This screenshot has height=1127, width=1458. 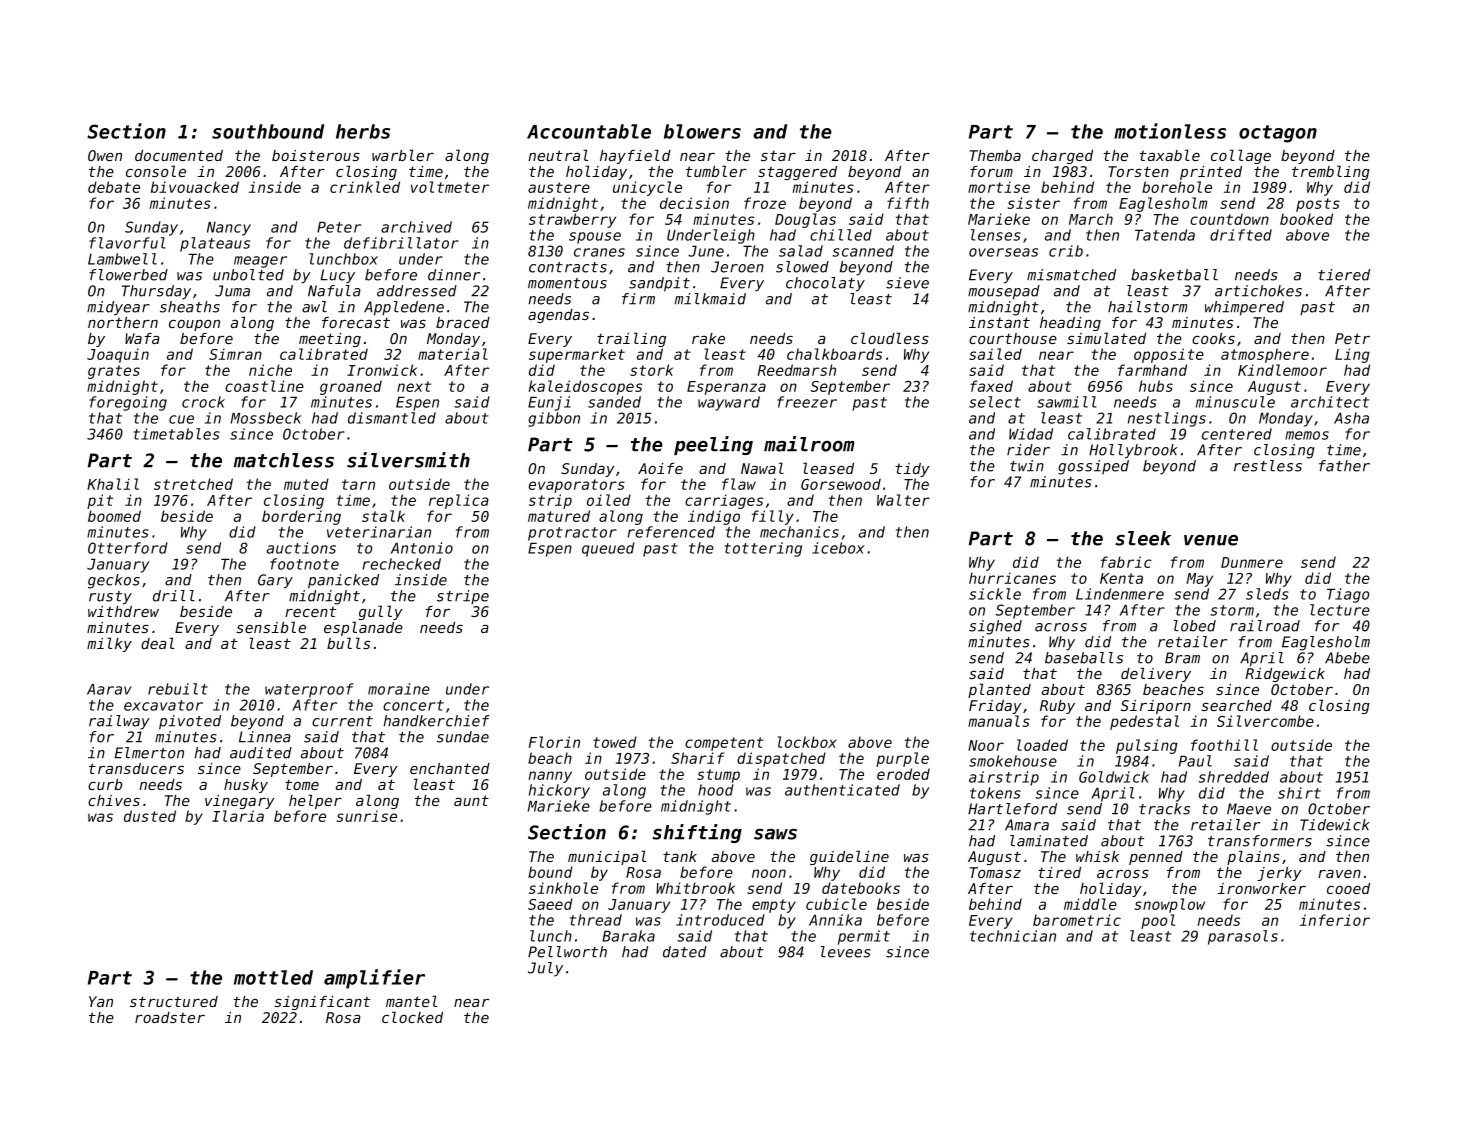 What do you see at coordinates (1306, 219) in the screenshot?
I see `booked` at bounding box center [1306, 219].
